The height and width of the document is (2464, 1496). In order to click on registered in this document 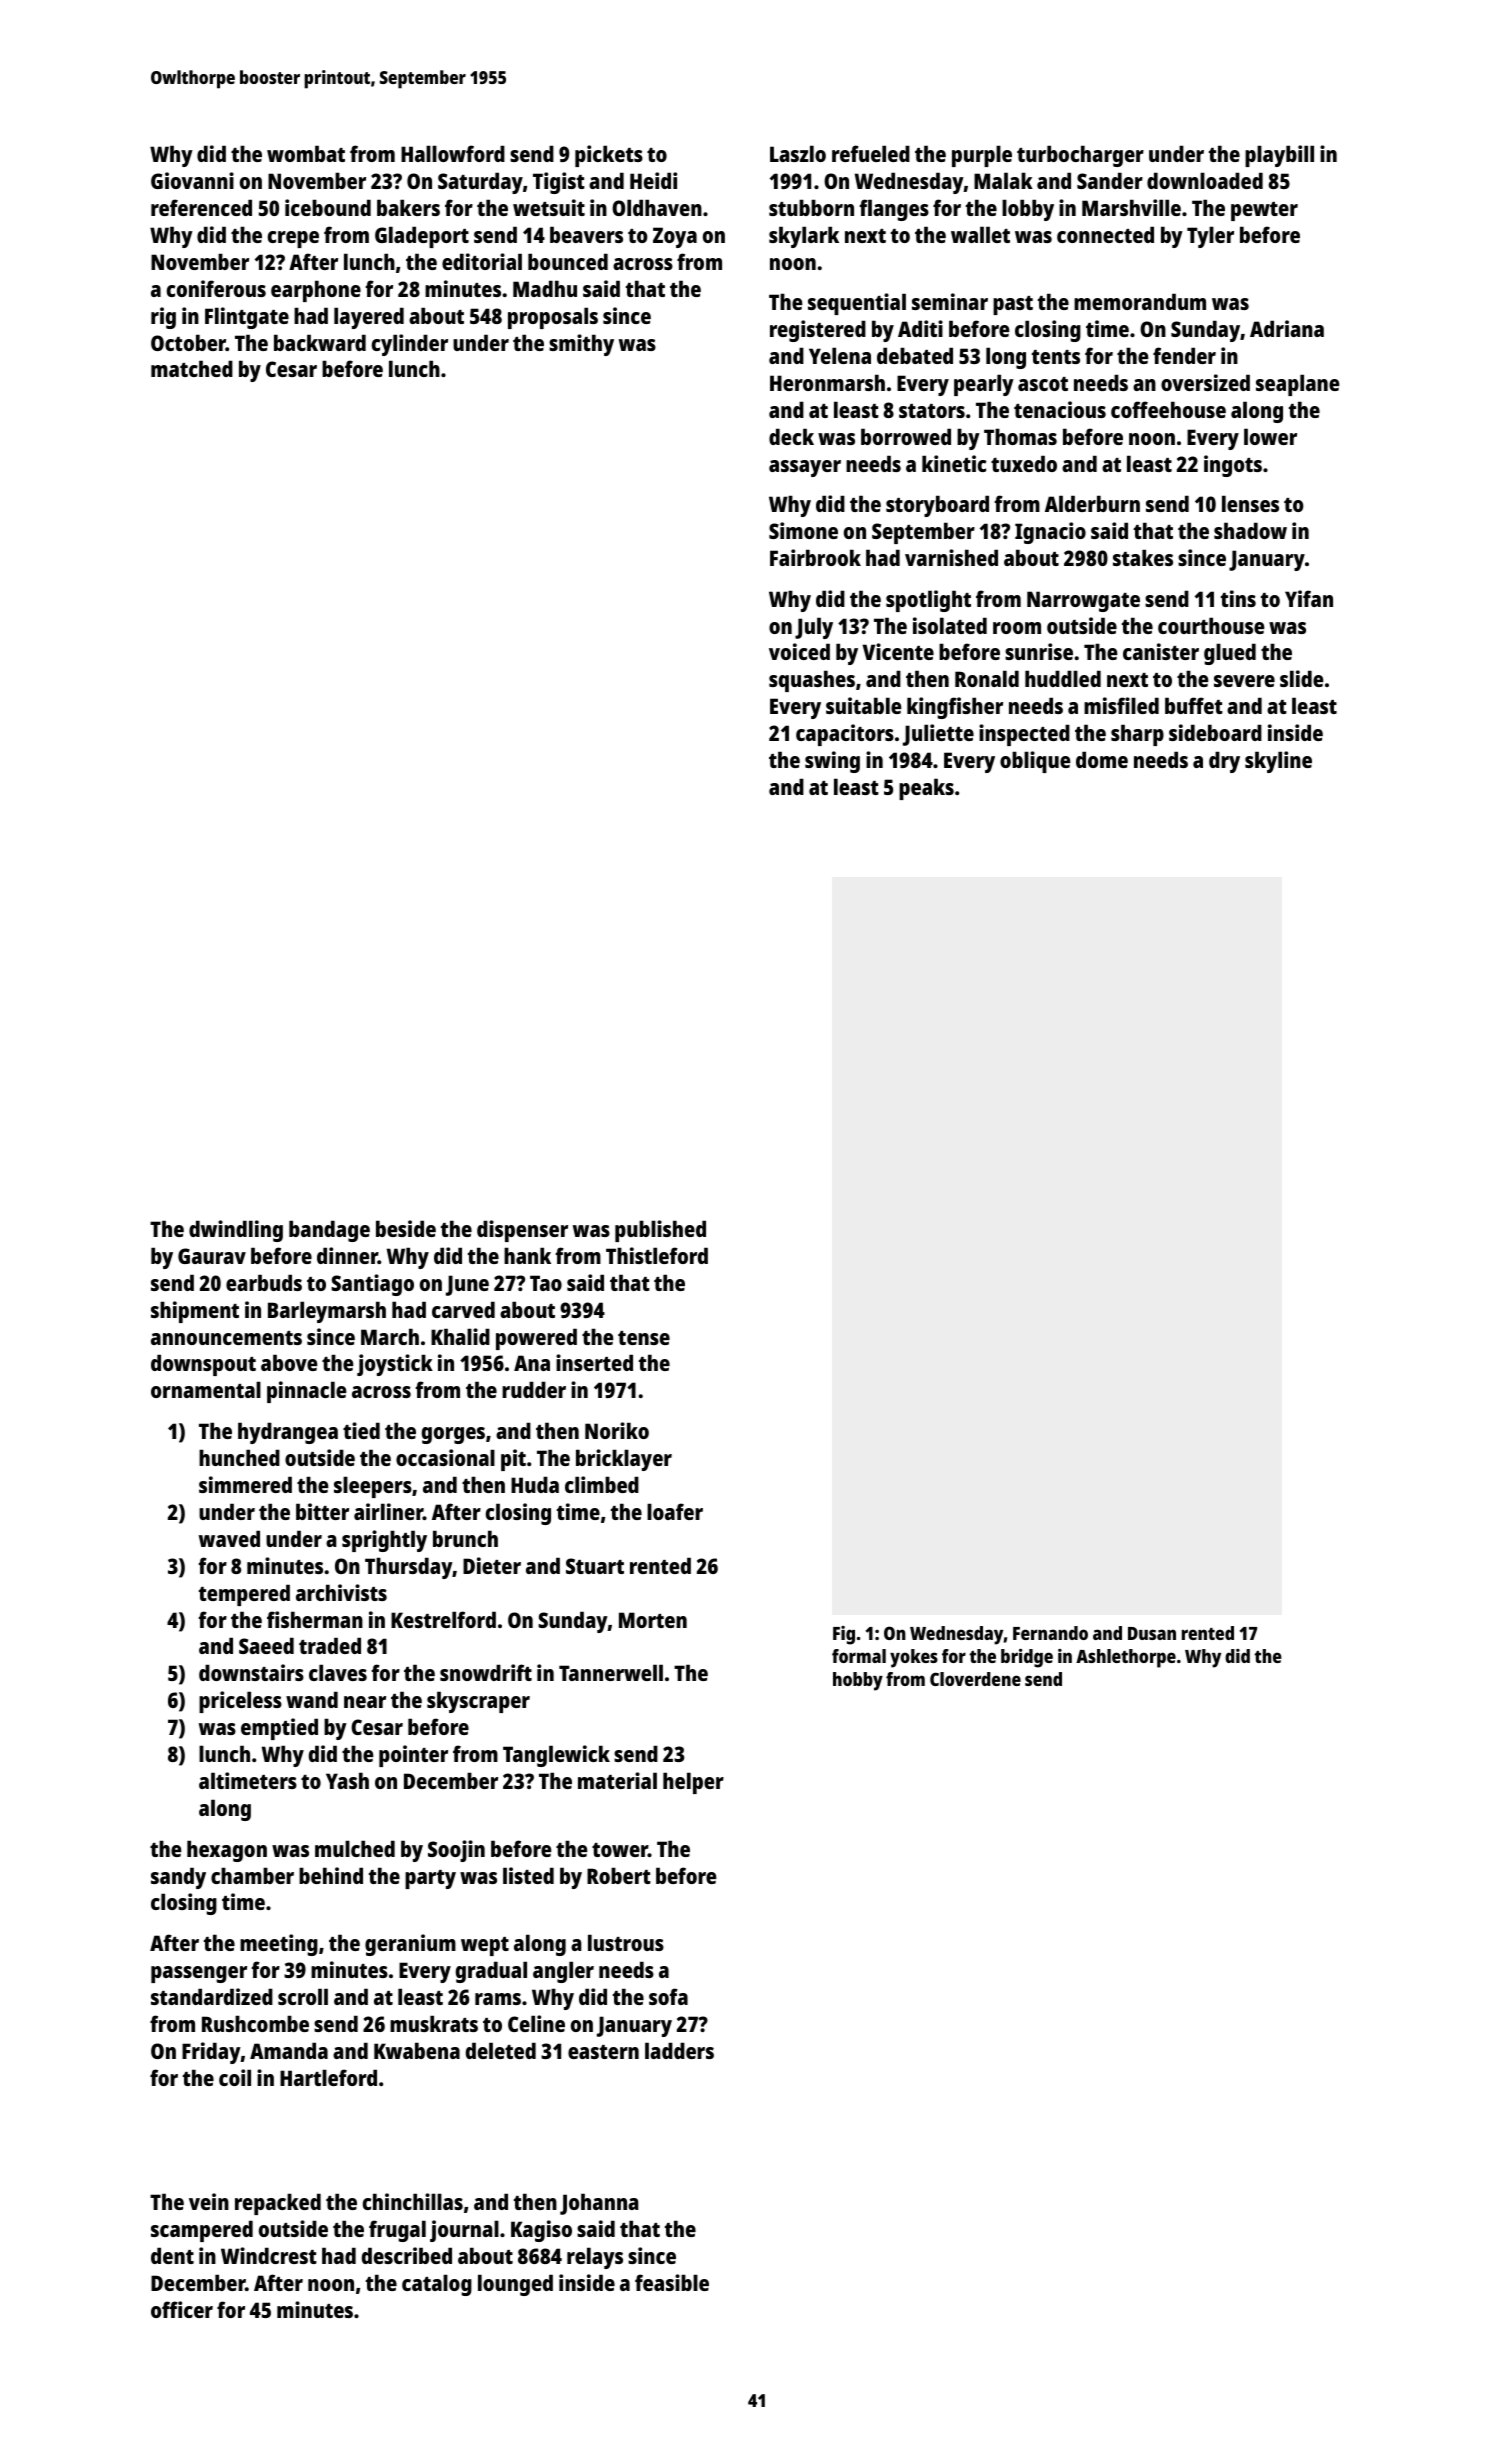, I will do `click(818, 331)`.
